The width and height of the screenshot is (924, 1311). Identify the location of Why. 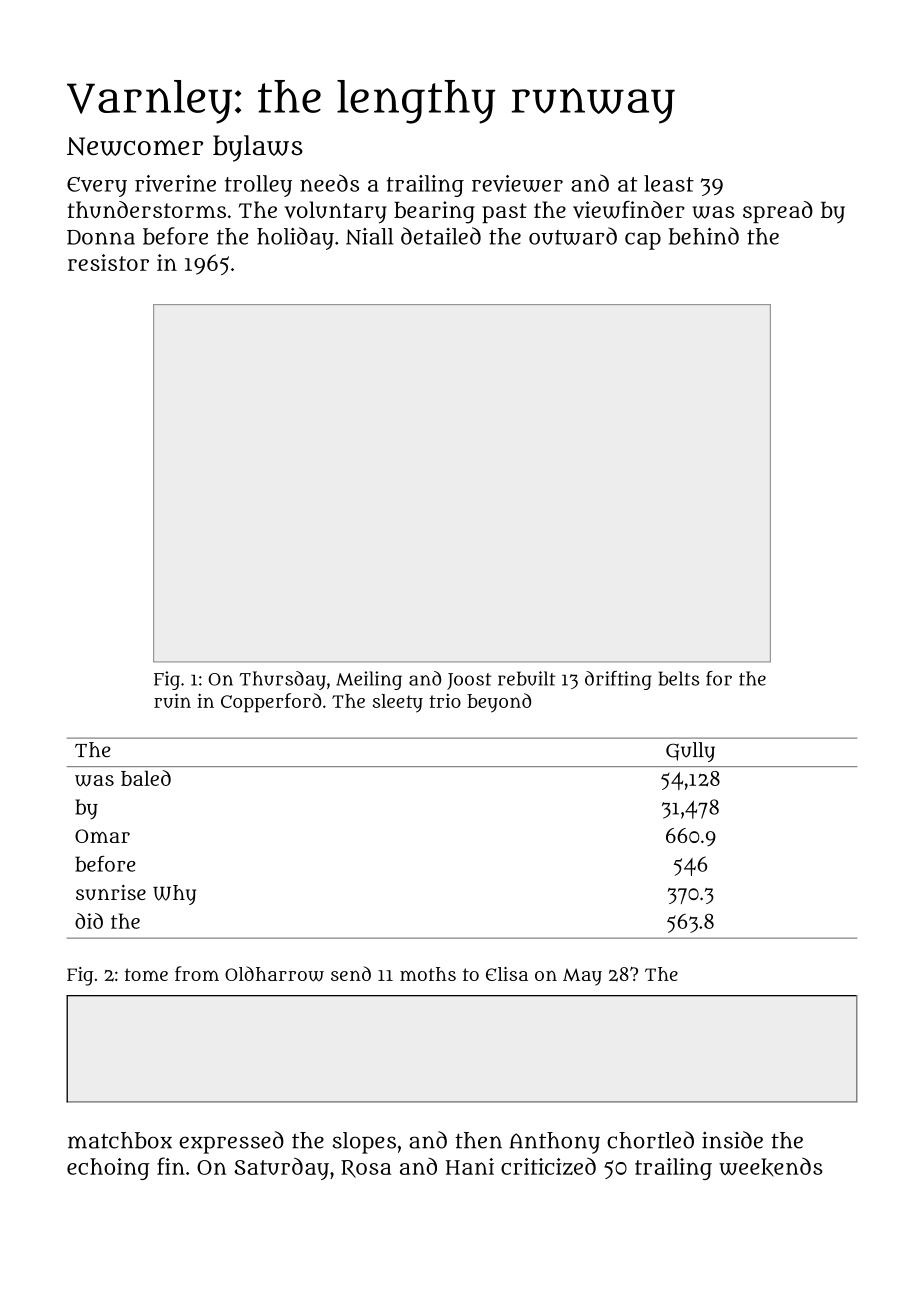
(174, 895).
